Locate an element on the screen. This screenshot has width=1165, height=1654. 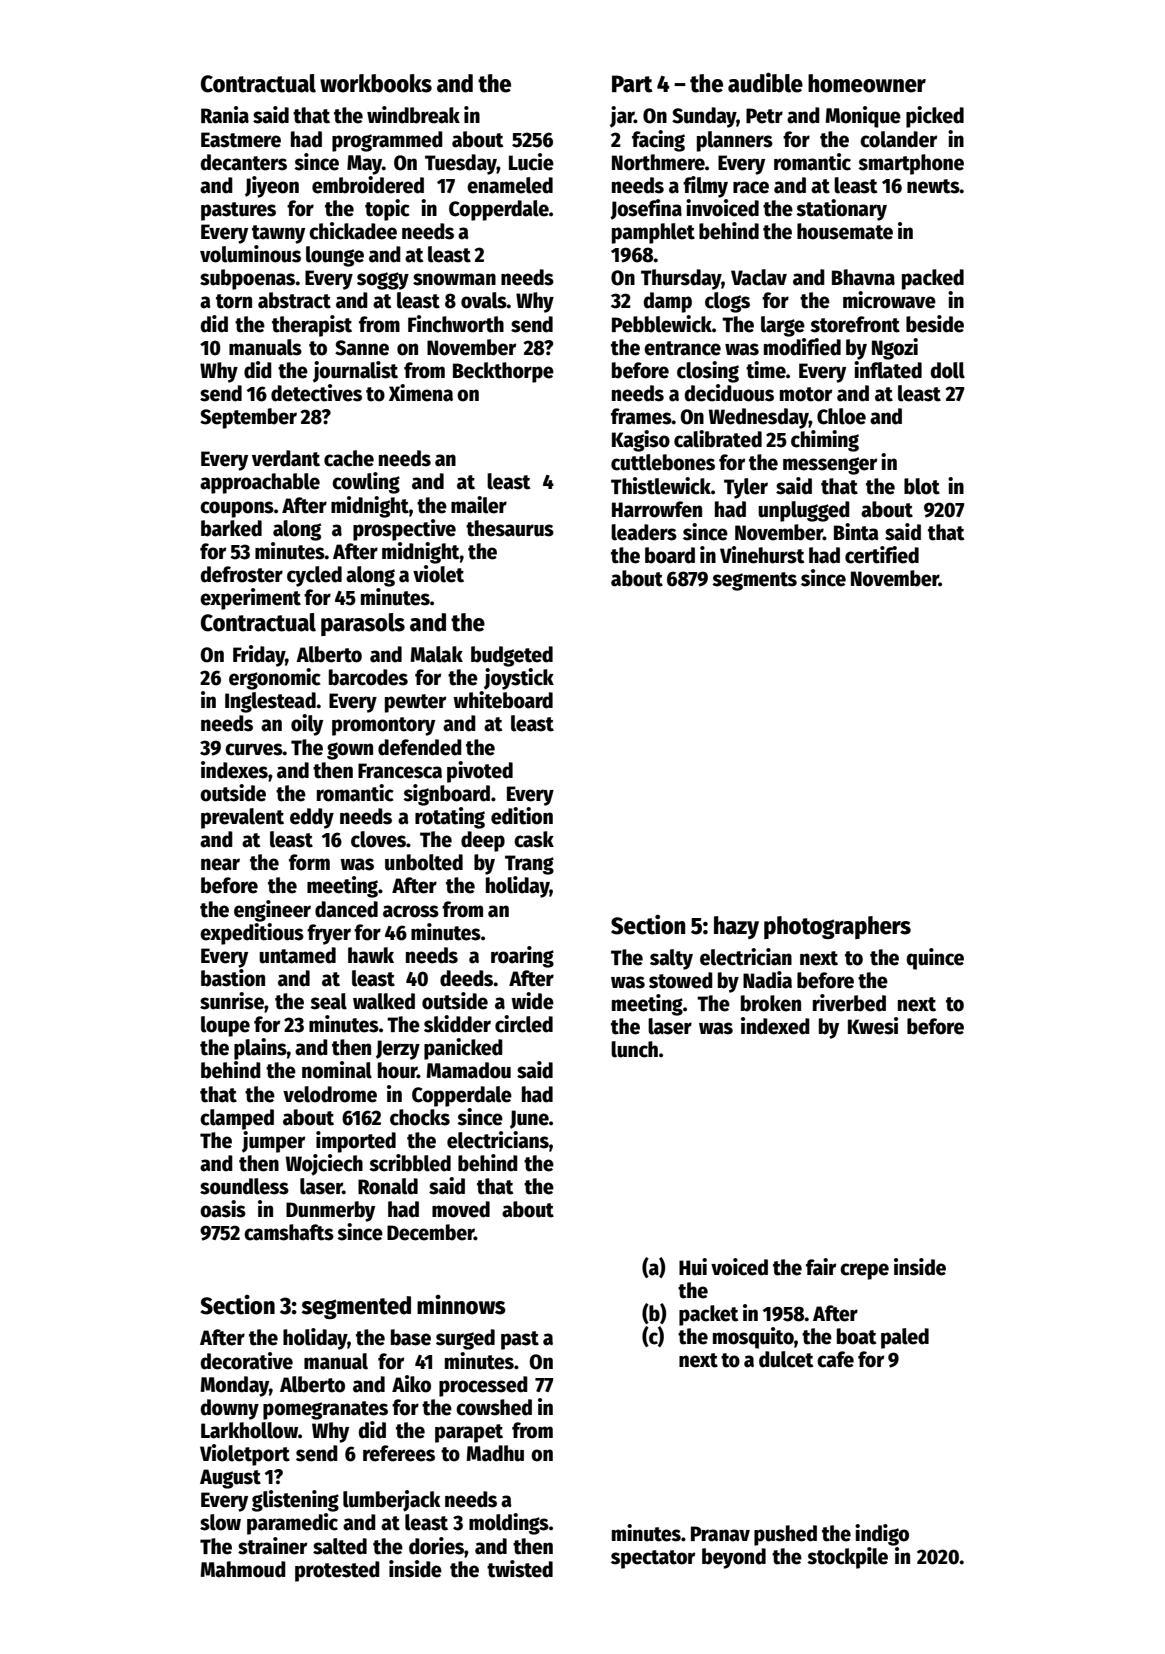
Beckthorpe is located at coordinates (503, 372).
